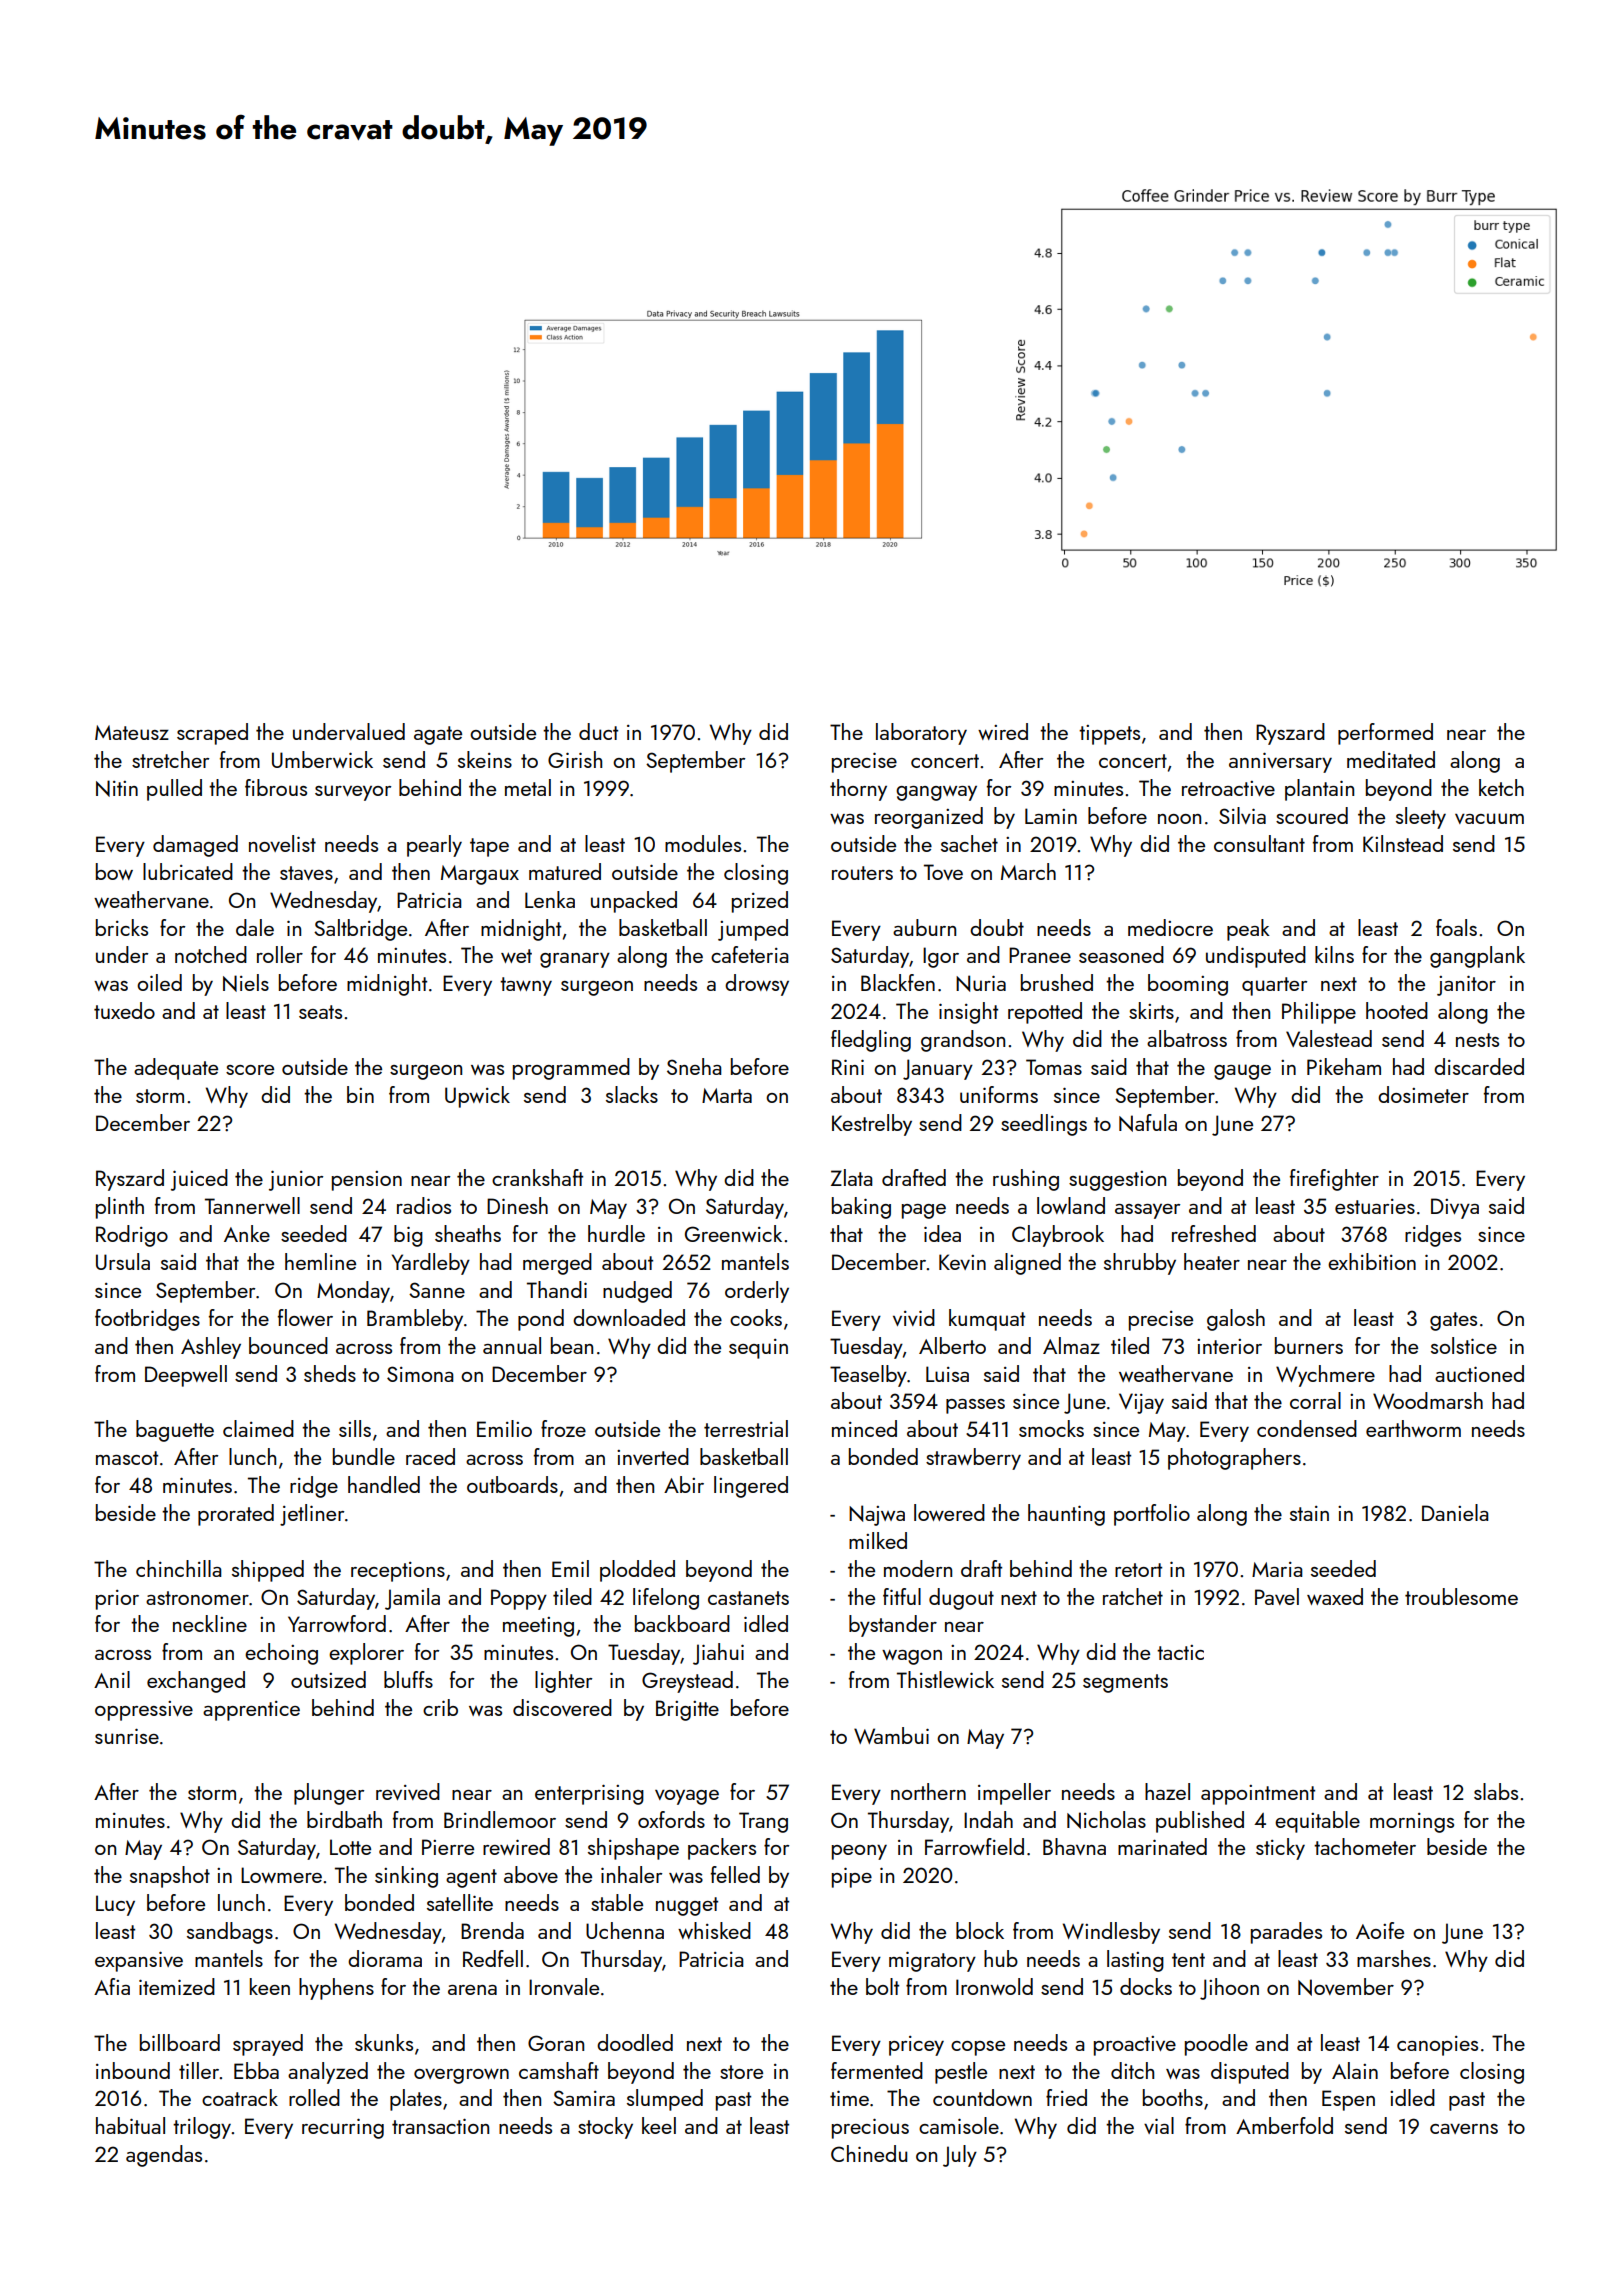 This document has width=1620, height=2292. What do you see at coordinates (1455, 1512) in the document?
I see `Daniela` at bounding box center [1455, 1512].
